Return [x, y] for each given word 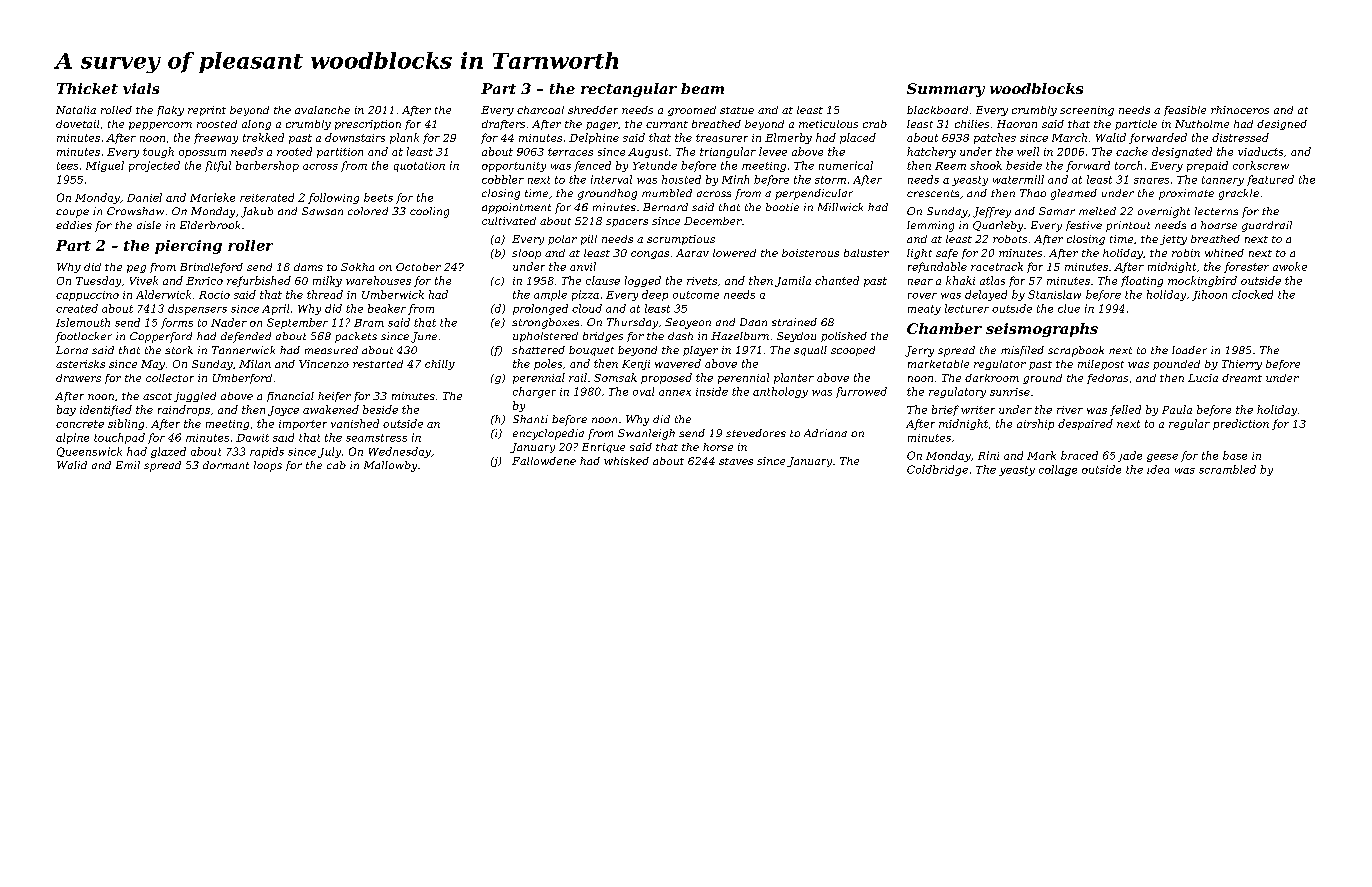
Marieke [212, 197]
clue [1069, 308]
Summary [946, 90]
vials [141, 88]
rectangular [629, 90]
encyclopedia [548, 434]
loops [268, 466]
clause [603, 280]
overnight [1164, 212]
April [275, 309]
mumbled [667, 193]
